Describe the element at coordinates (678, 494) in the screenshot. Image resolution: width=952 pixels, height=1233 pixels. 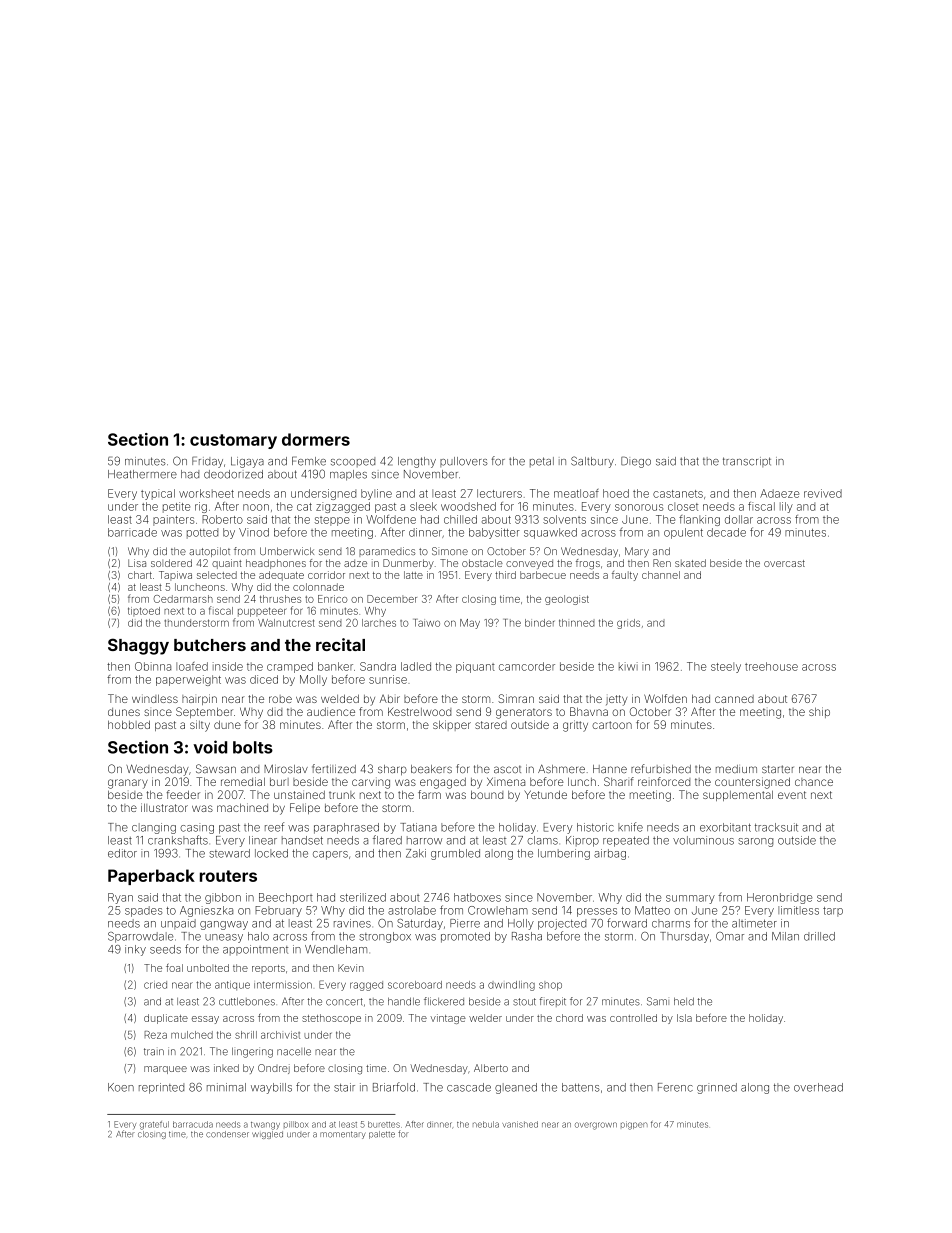
I see `castanets` at that location.
